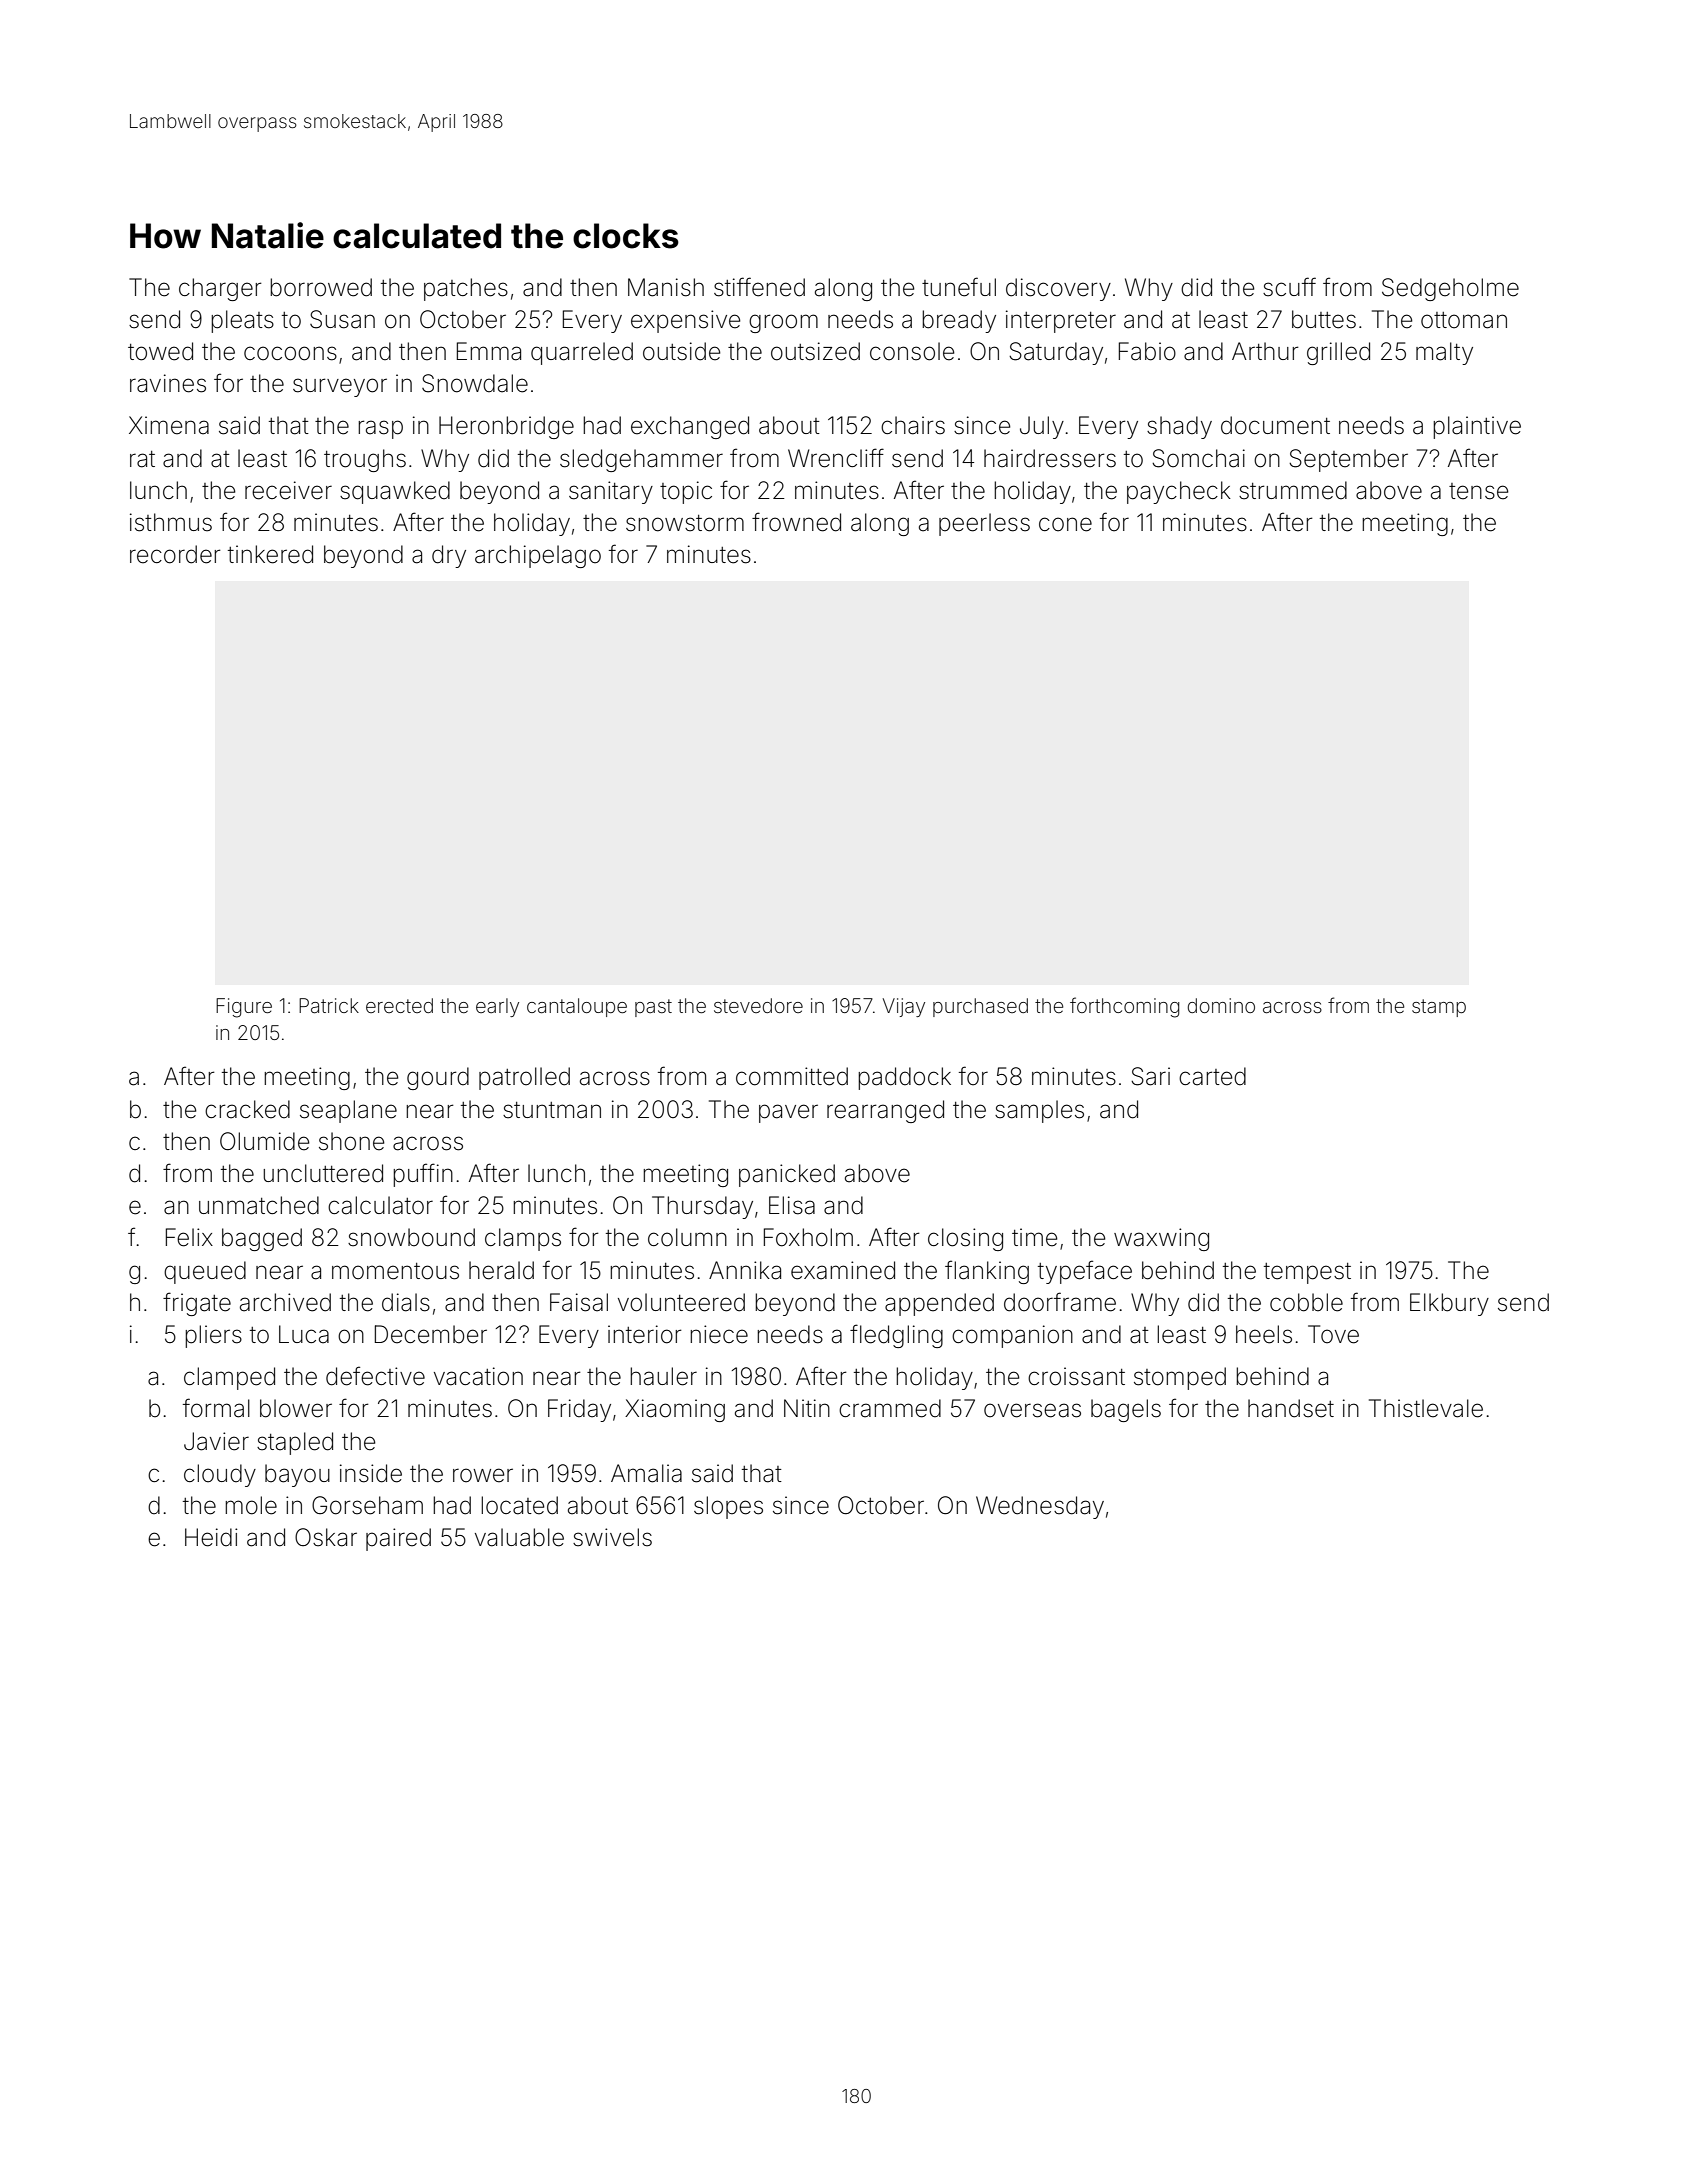 The width and height of the image is (1683, 2178). What do you see at coordinates (1039, 1111) in the image?
I see `samples` at bounding box center [1039, 1111].
